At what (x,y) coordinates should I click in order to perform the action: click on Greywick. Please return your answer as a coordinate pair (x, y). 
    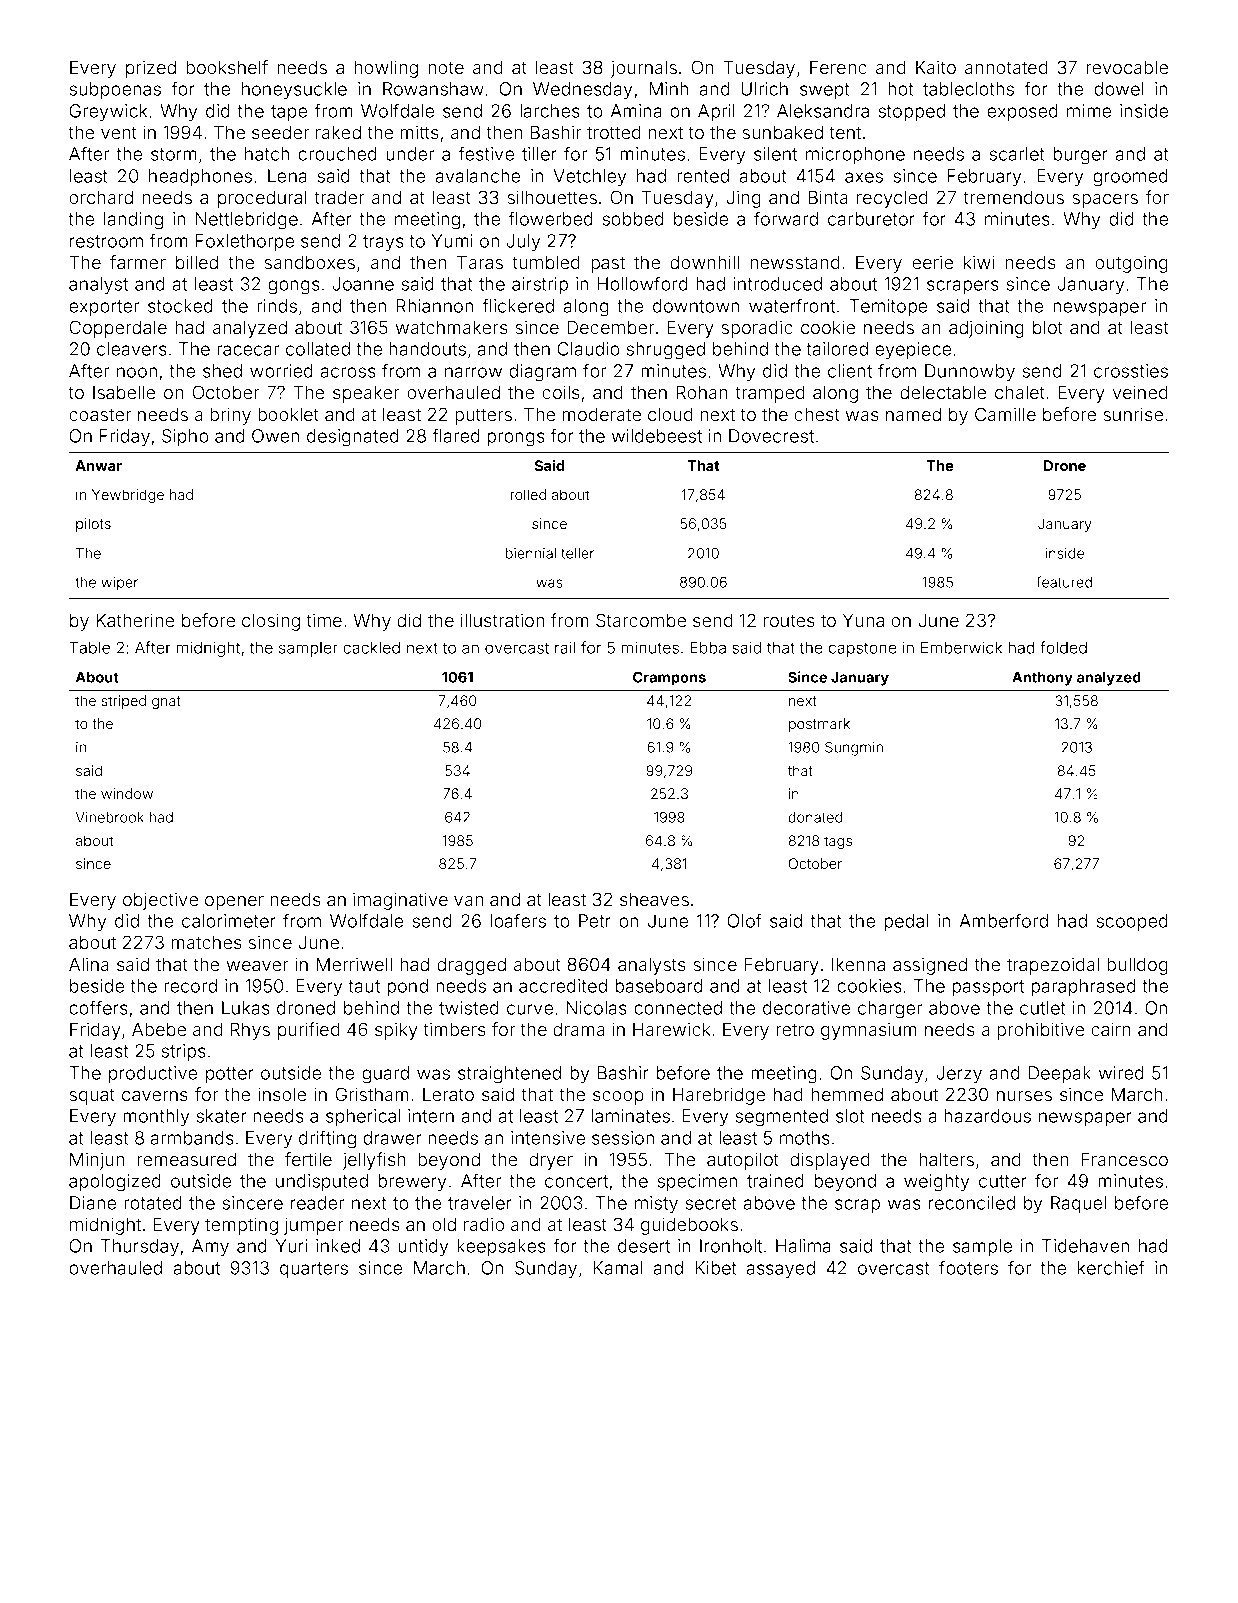
    Looking at the image, I should click on (108, 113).
